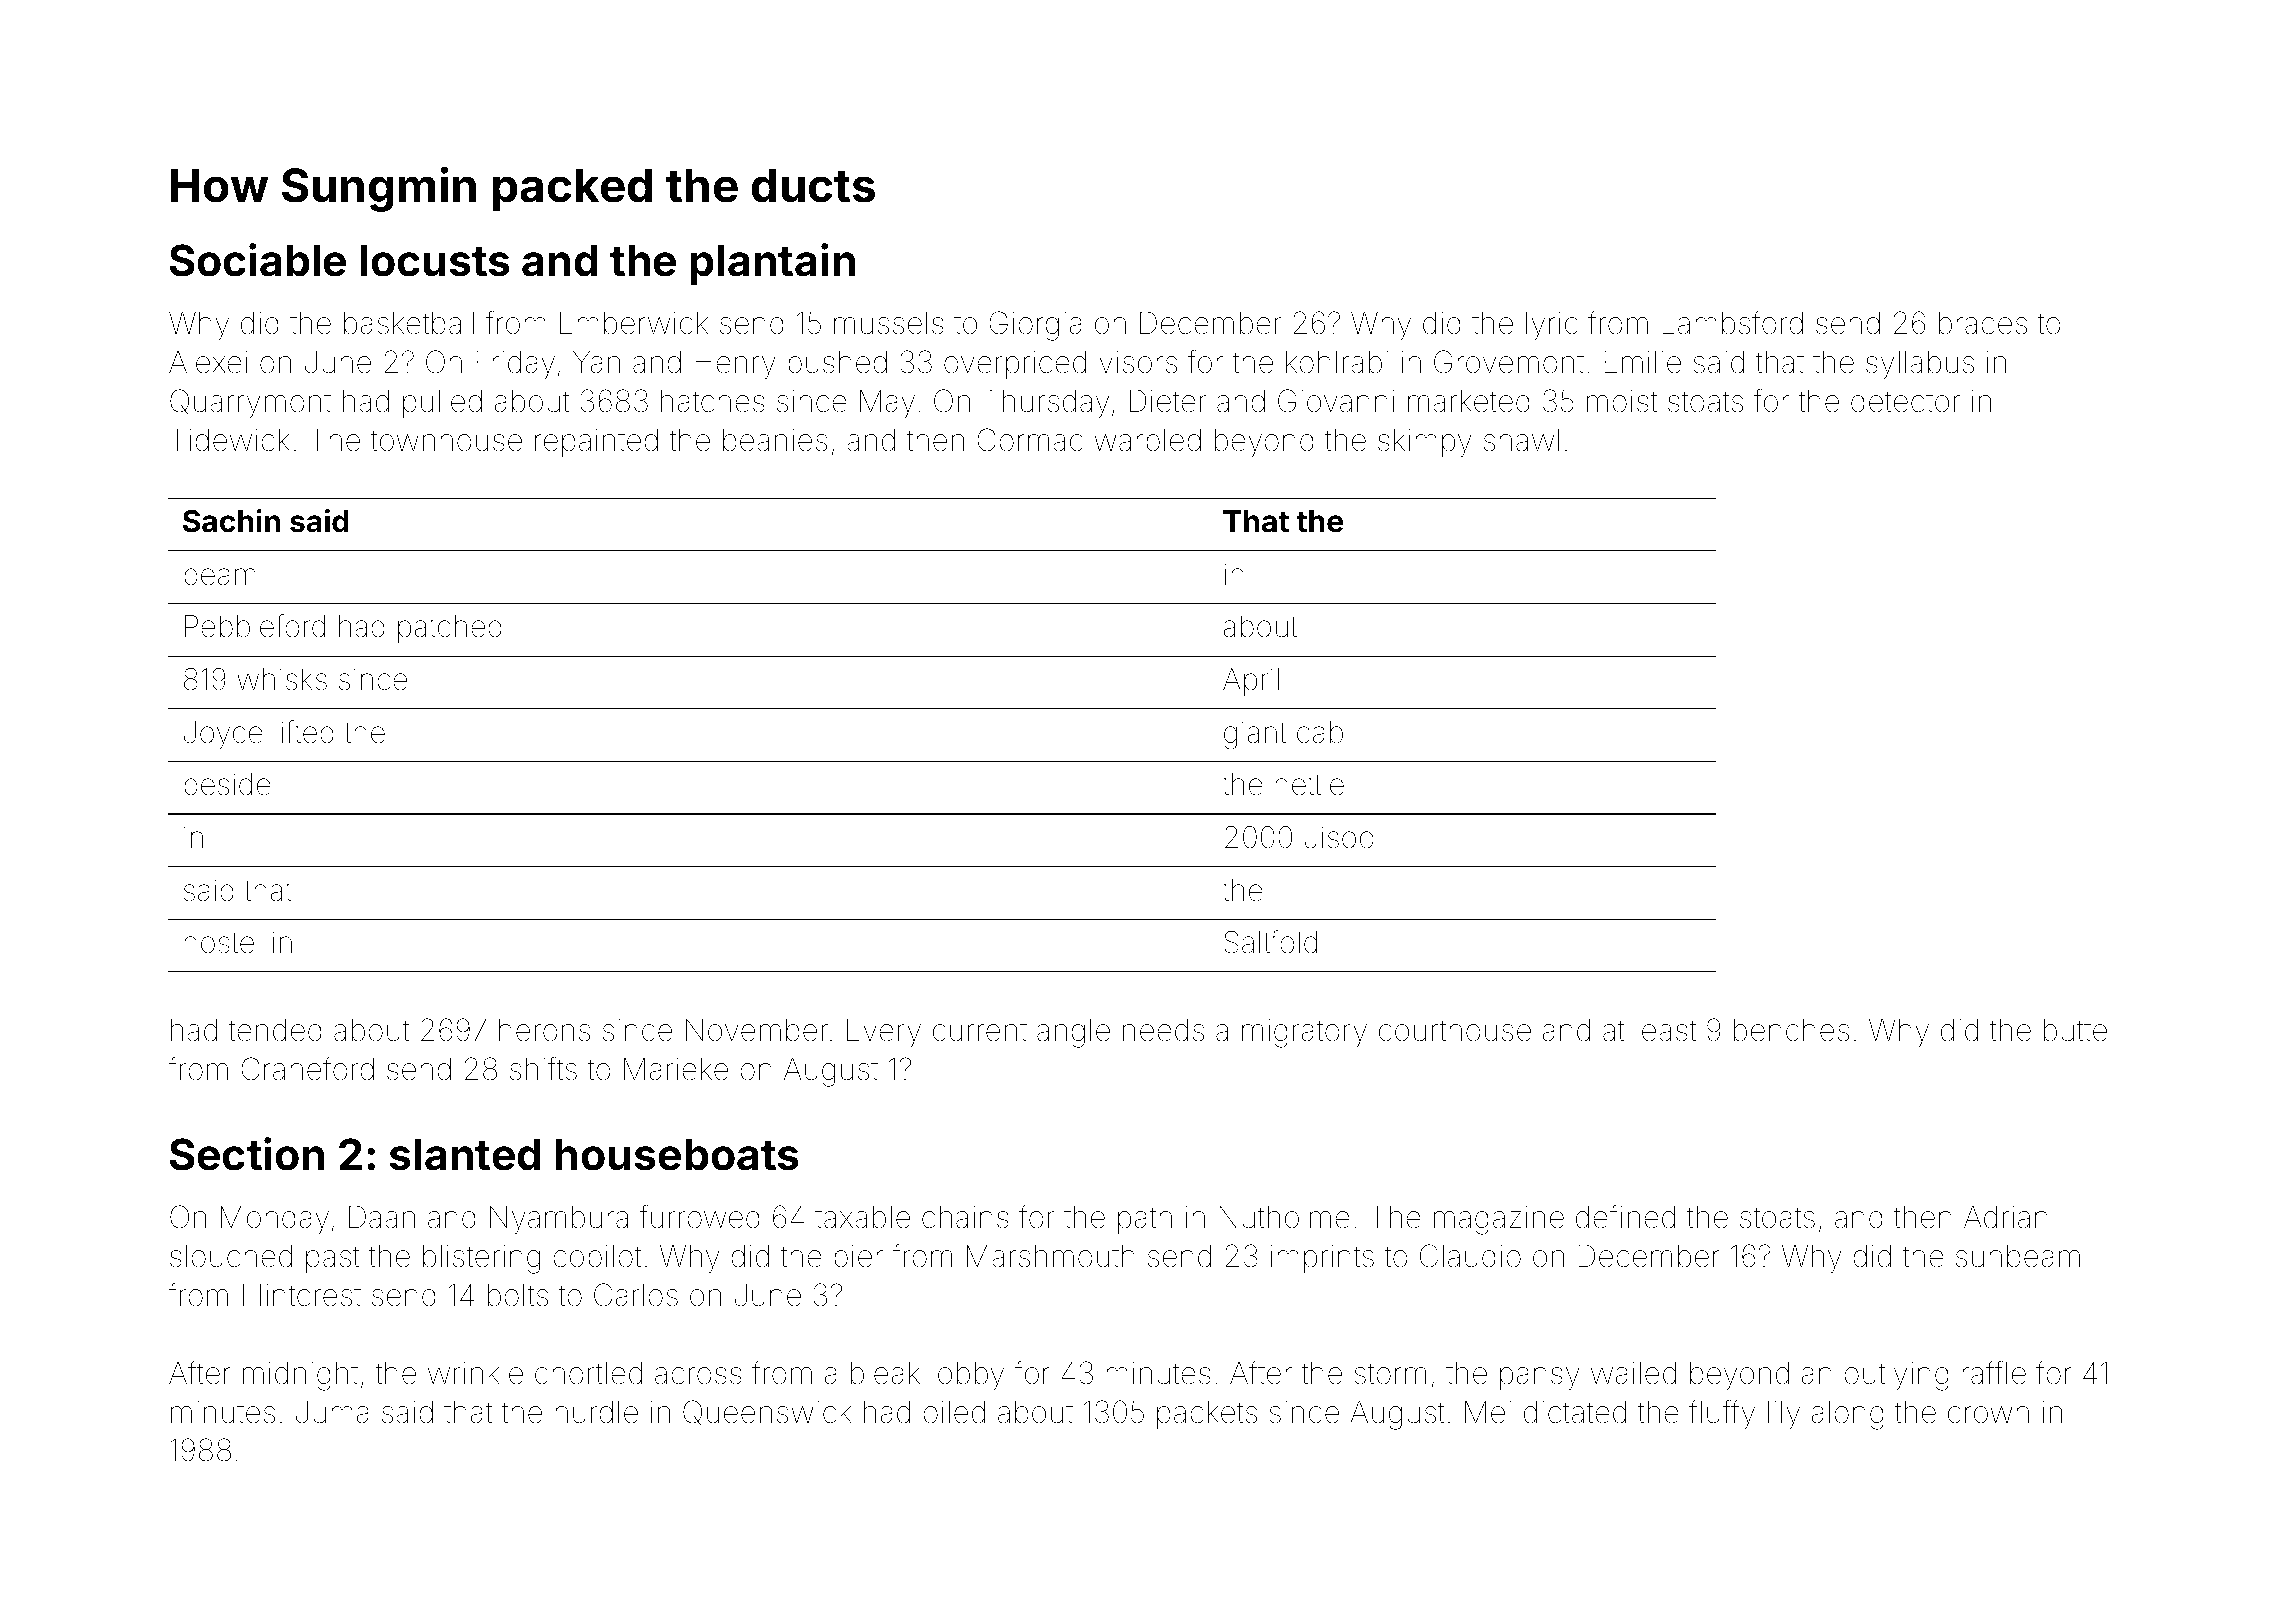 The height and width of the screenshot is (1620, 2292). Describe the element at coordinates (208, 362) in the screenshot. I see `Alexei` at that location.
